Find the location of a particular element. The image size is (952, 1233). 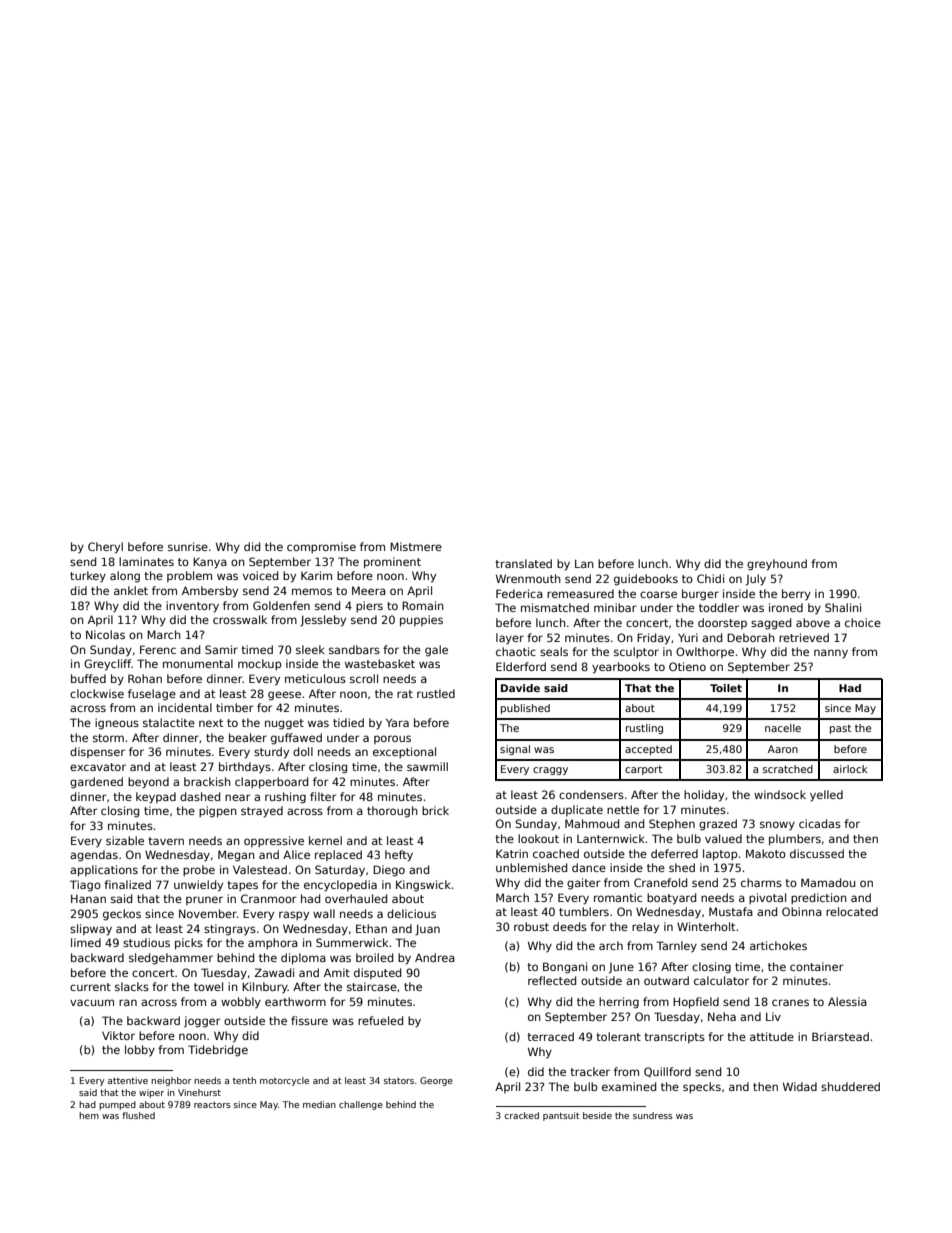

tavern is located at coordinates (166, 841).
